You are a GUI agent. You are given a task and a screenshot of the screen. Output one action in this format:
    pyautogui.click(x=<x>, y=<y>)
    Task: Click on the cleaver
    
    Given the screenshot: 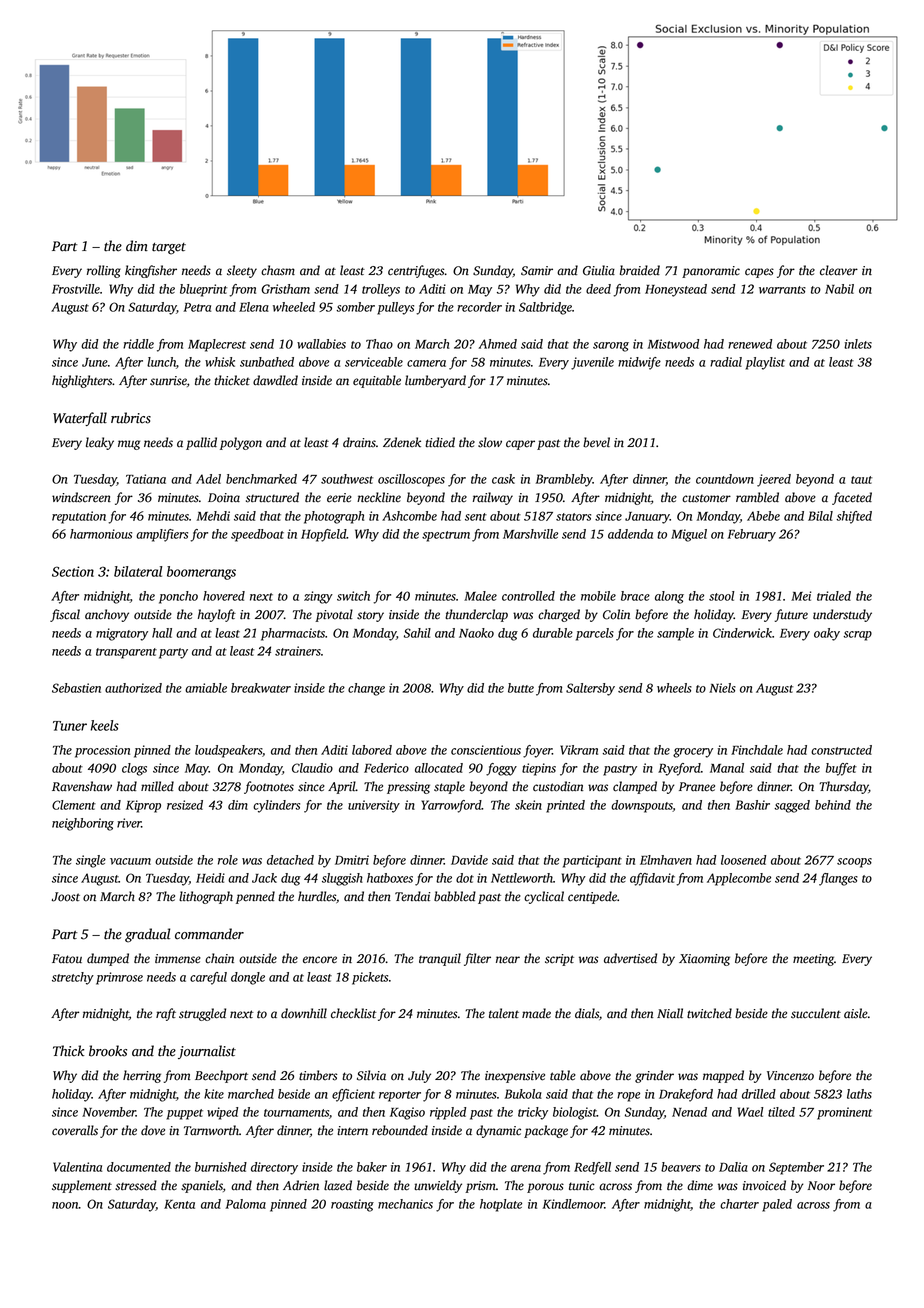 What is the action you would take?
    pyautogui.click(x=839, y=270)
